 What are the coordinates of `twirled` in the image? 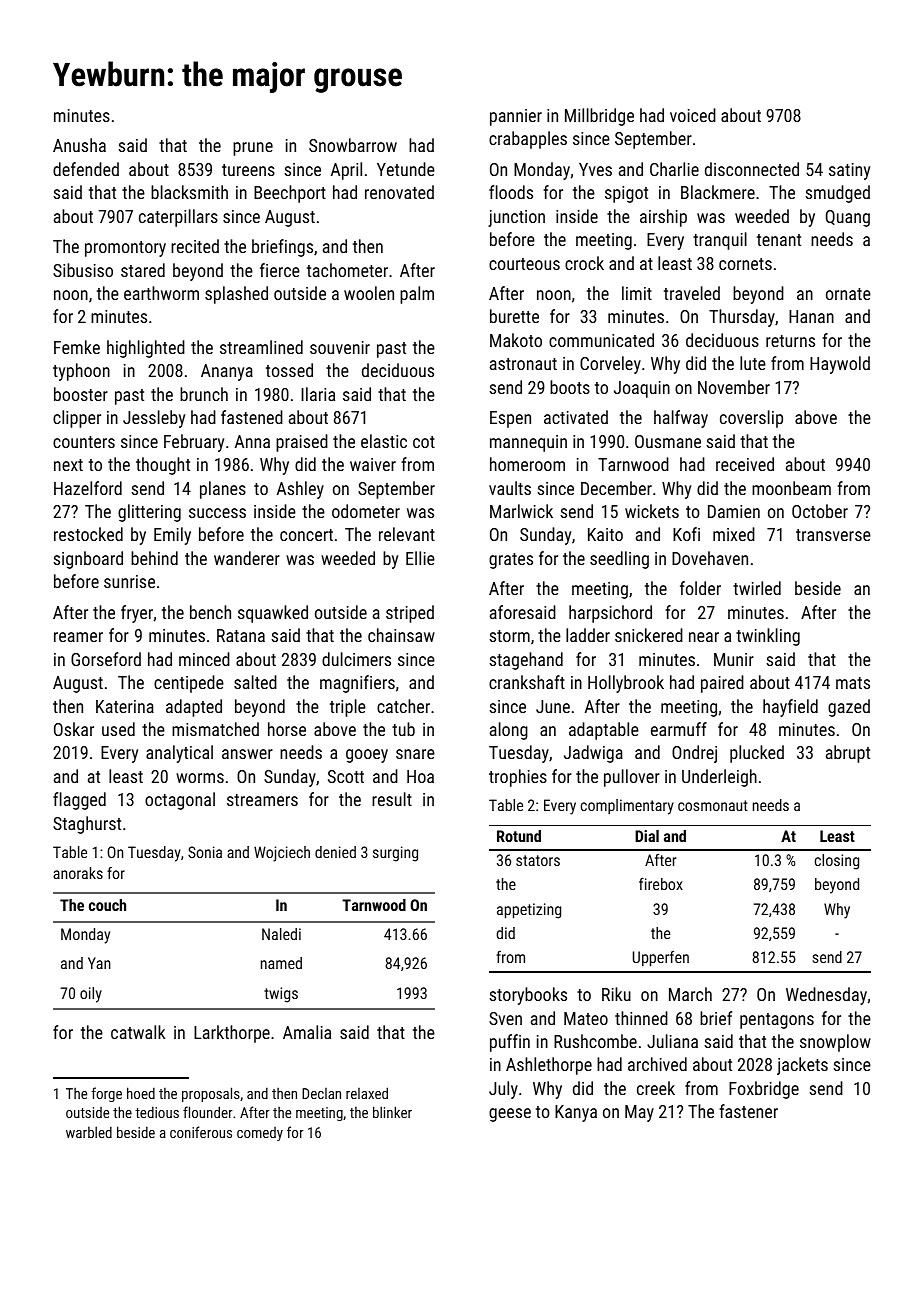 It's located at (757, 588).
